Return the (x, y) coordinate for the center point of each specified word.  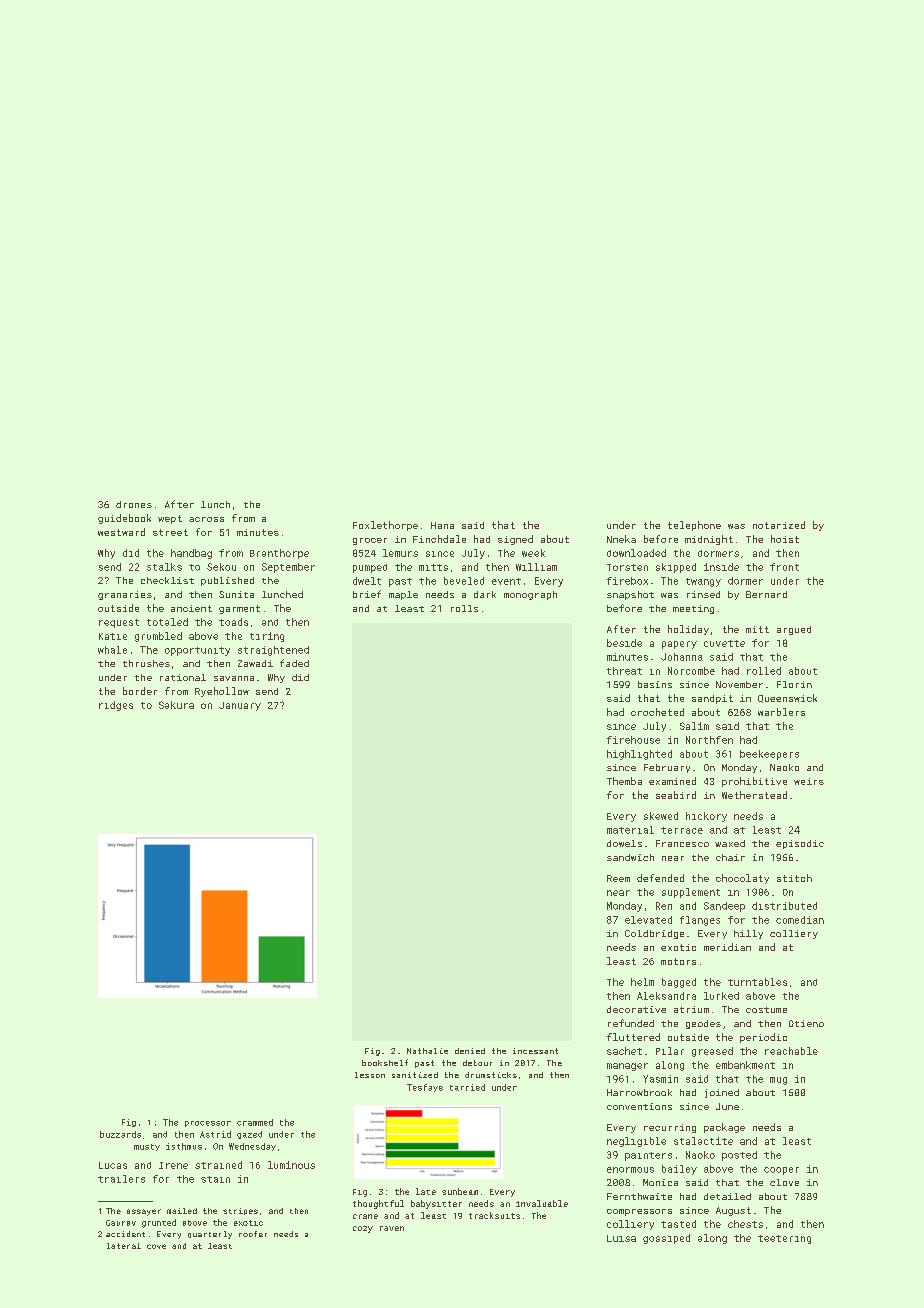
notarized (779, 525)
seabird (676, 795)
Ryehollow (222, 692)
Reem (618, 878)
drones (134, 504)
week (533, 553)
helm (642, 982)
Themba (624, 781)
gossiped (666, 1239)
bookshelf (385, 1062)
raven (392, 1228)
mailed (182, 1211)
